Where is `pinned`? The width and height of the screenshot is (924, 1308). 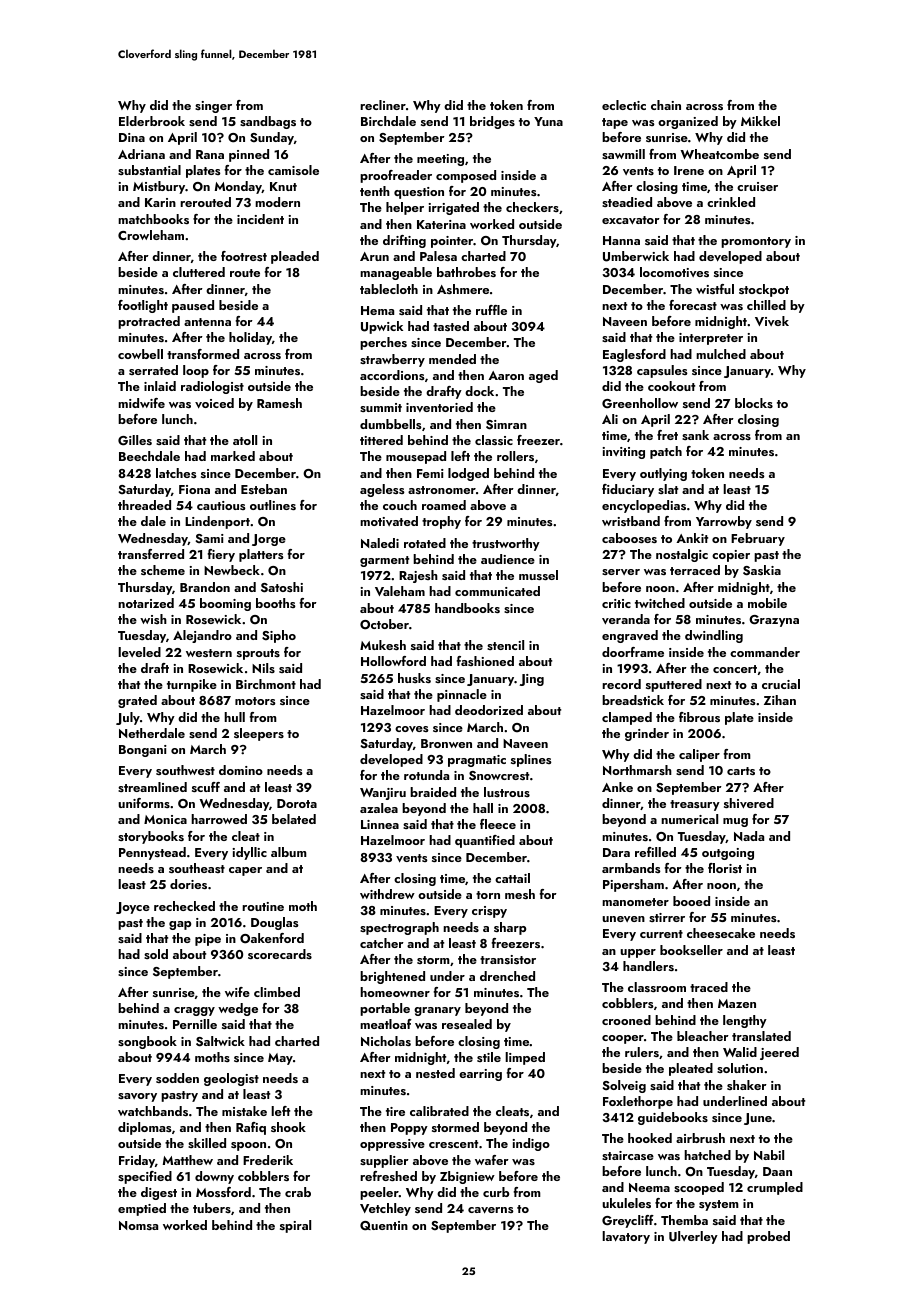
pinned is located at coordinates (249, 155).
